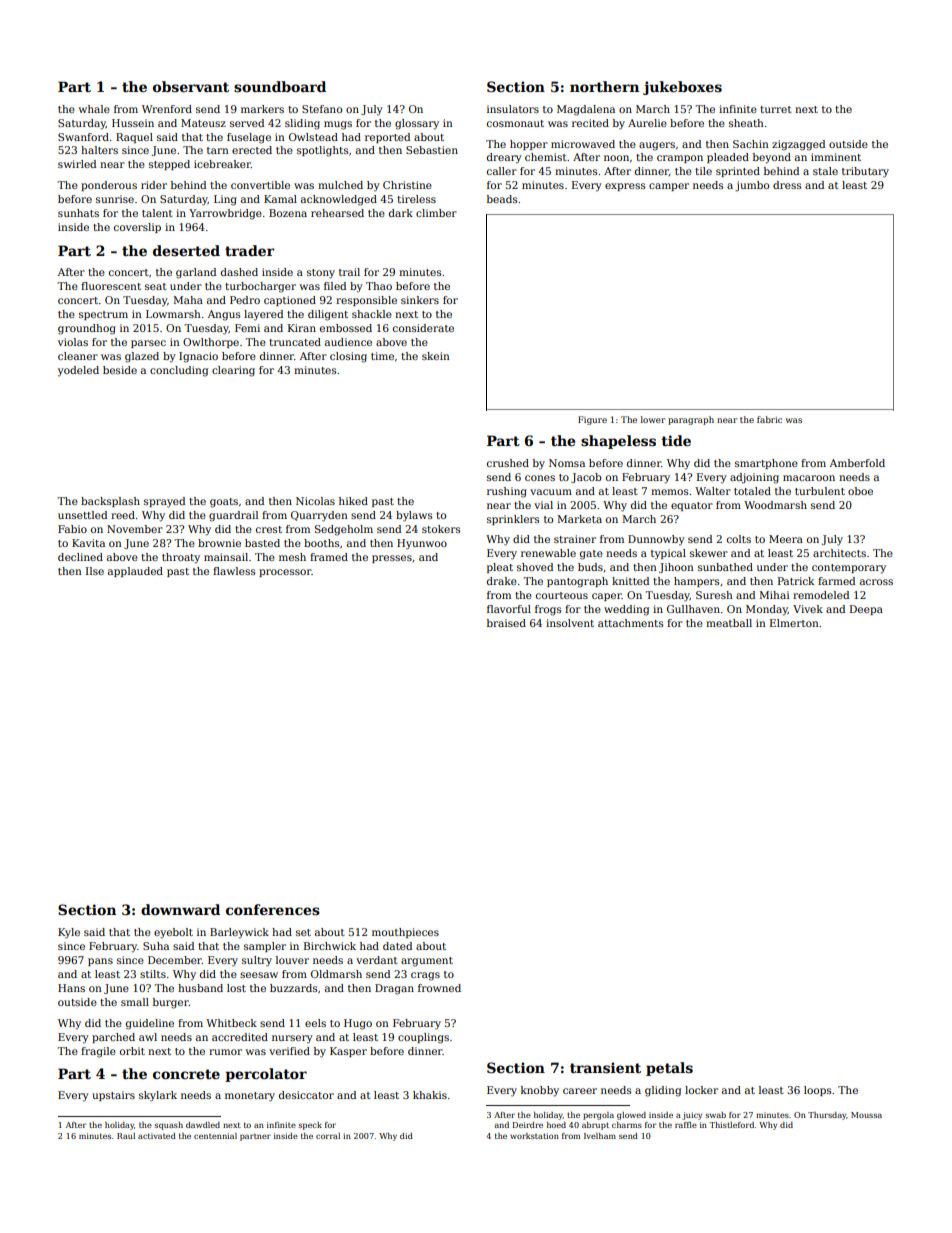  I want to click on Kyle, so click(69, 933).
